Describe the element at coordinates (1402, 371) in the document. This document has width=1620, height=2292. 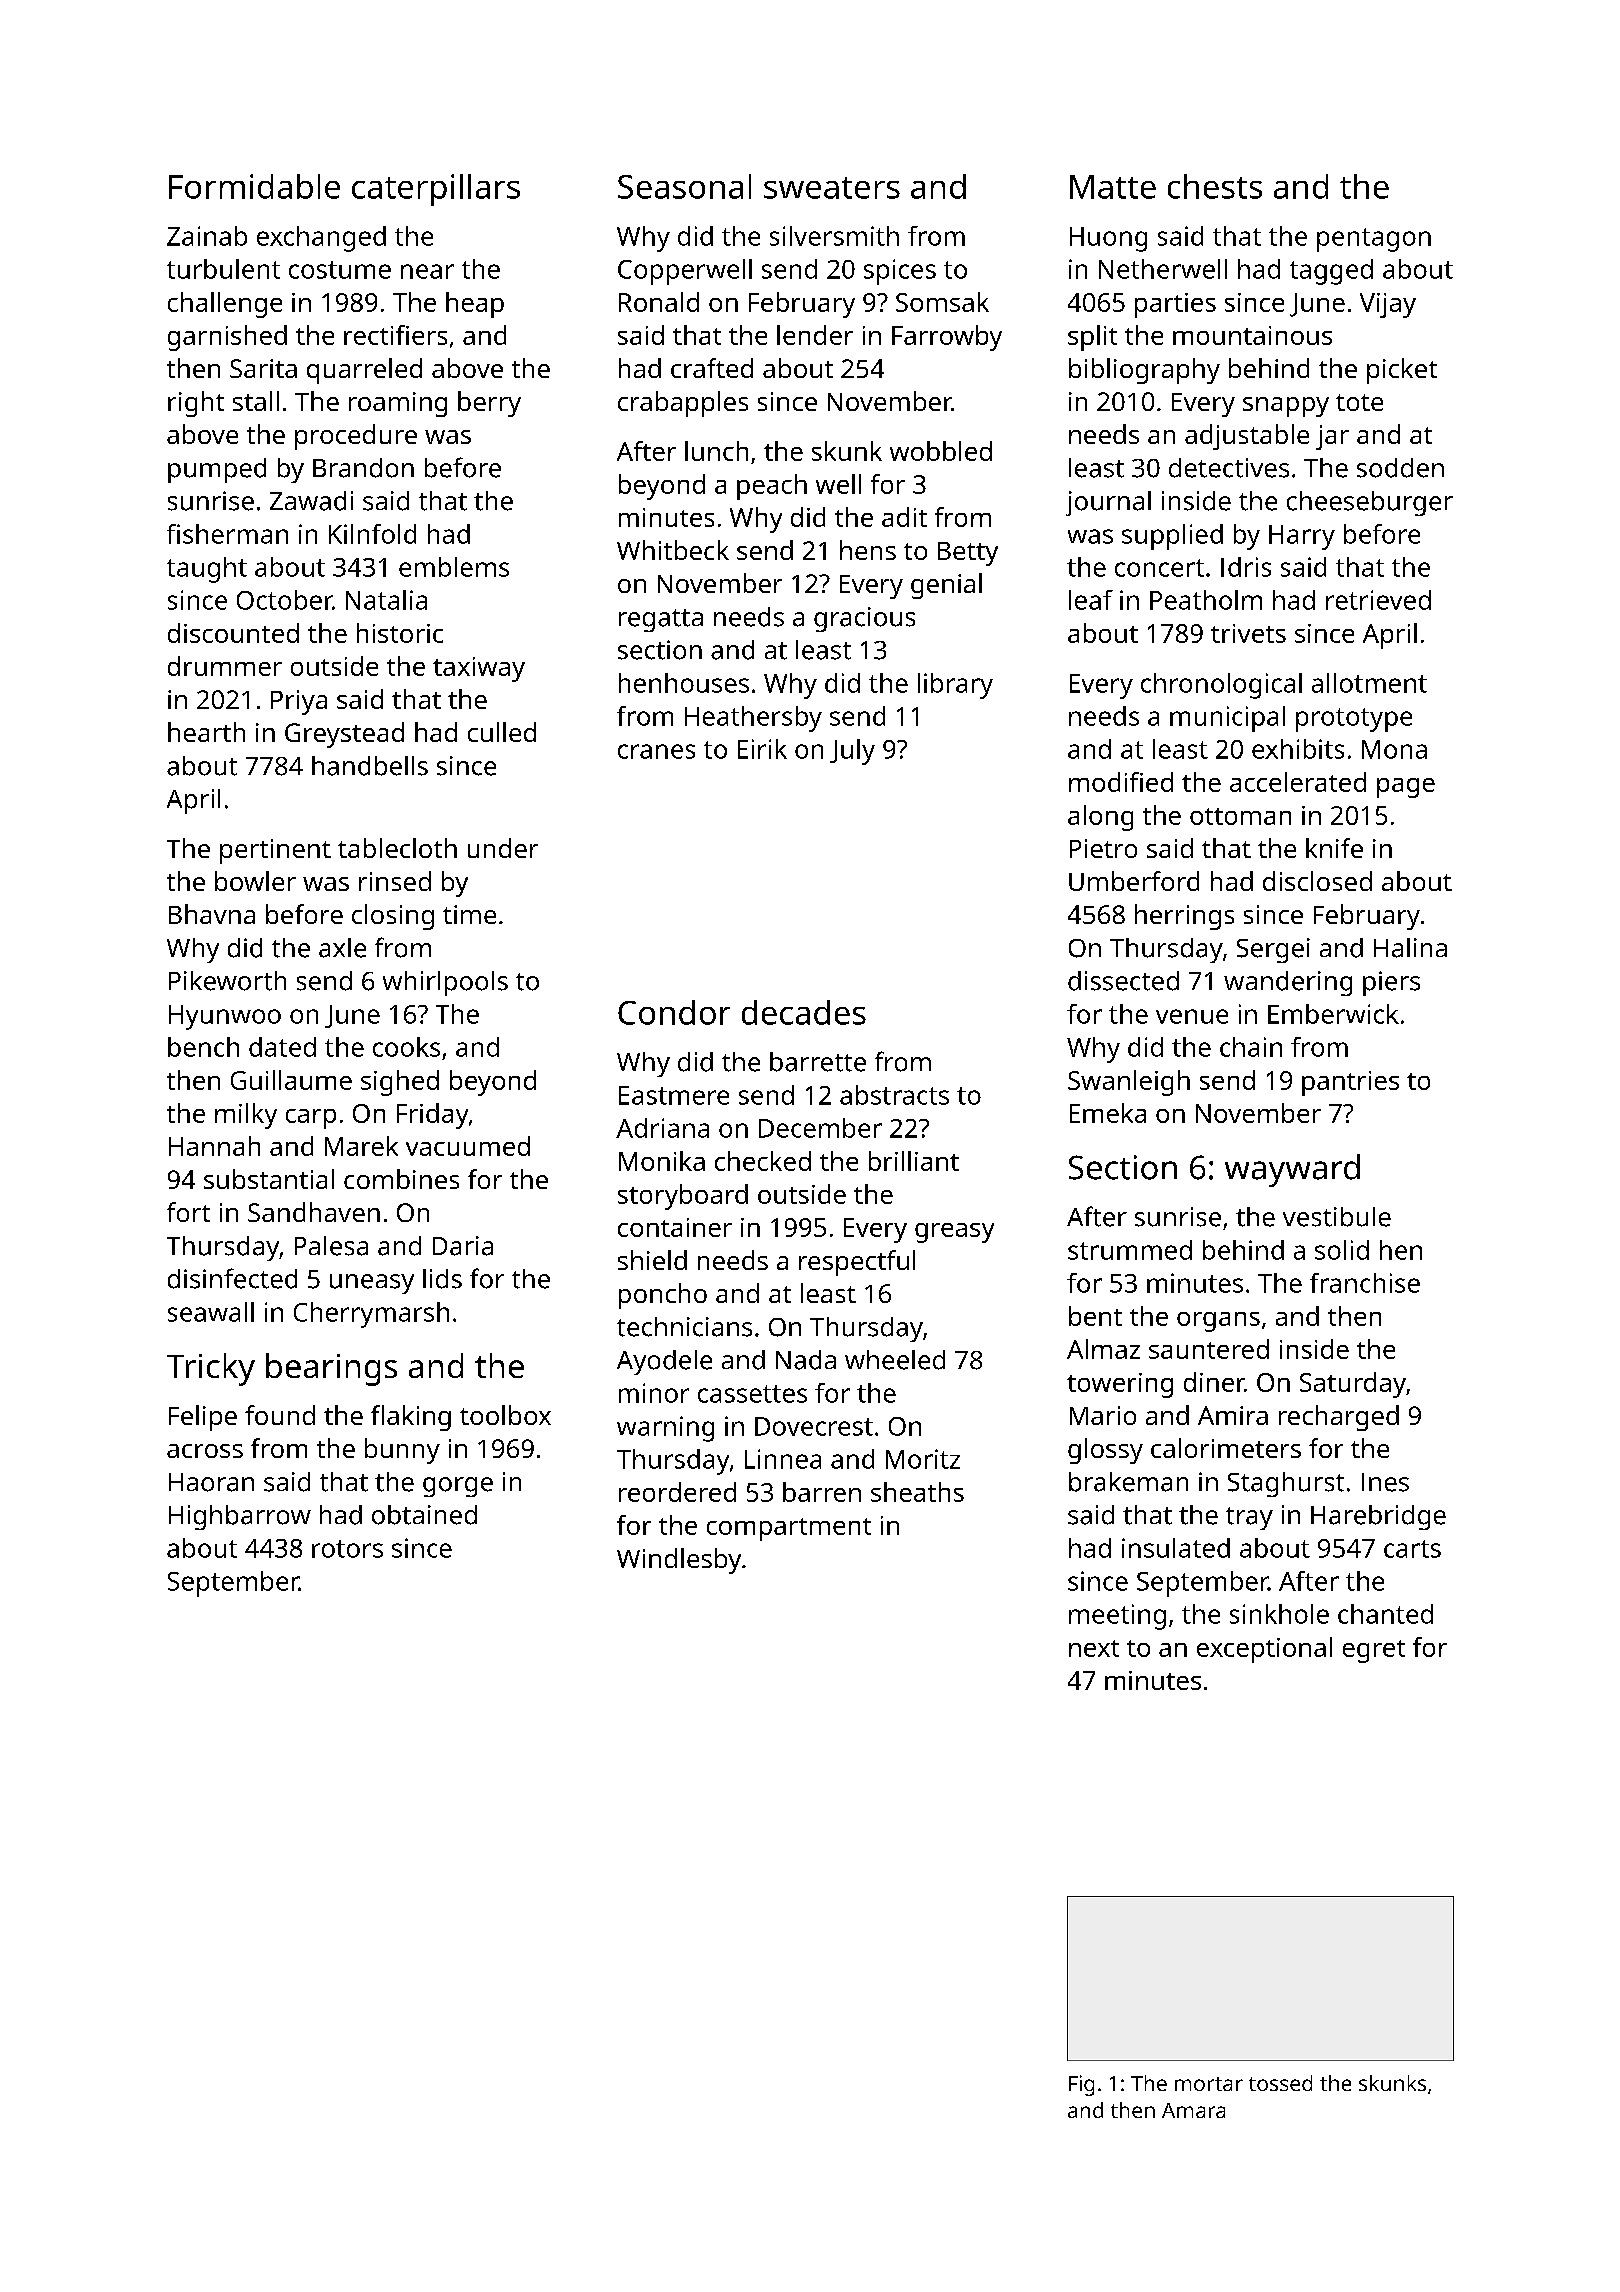
I see `picket` at that location.
